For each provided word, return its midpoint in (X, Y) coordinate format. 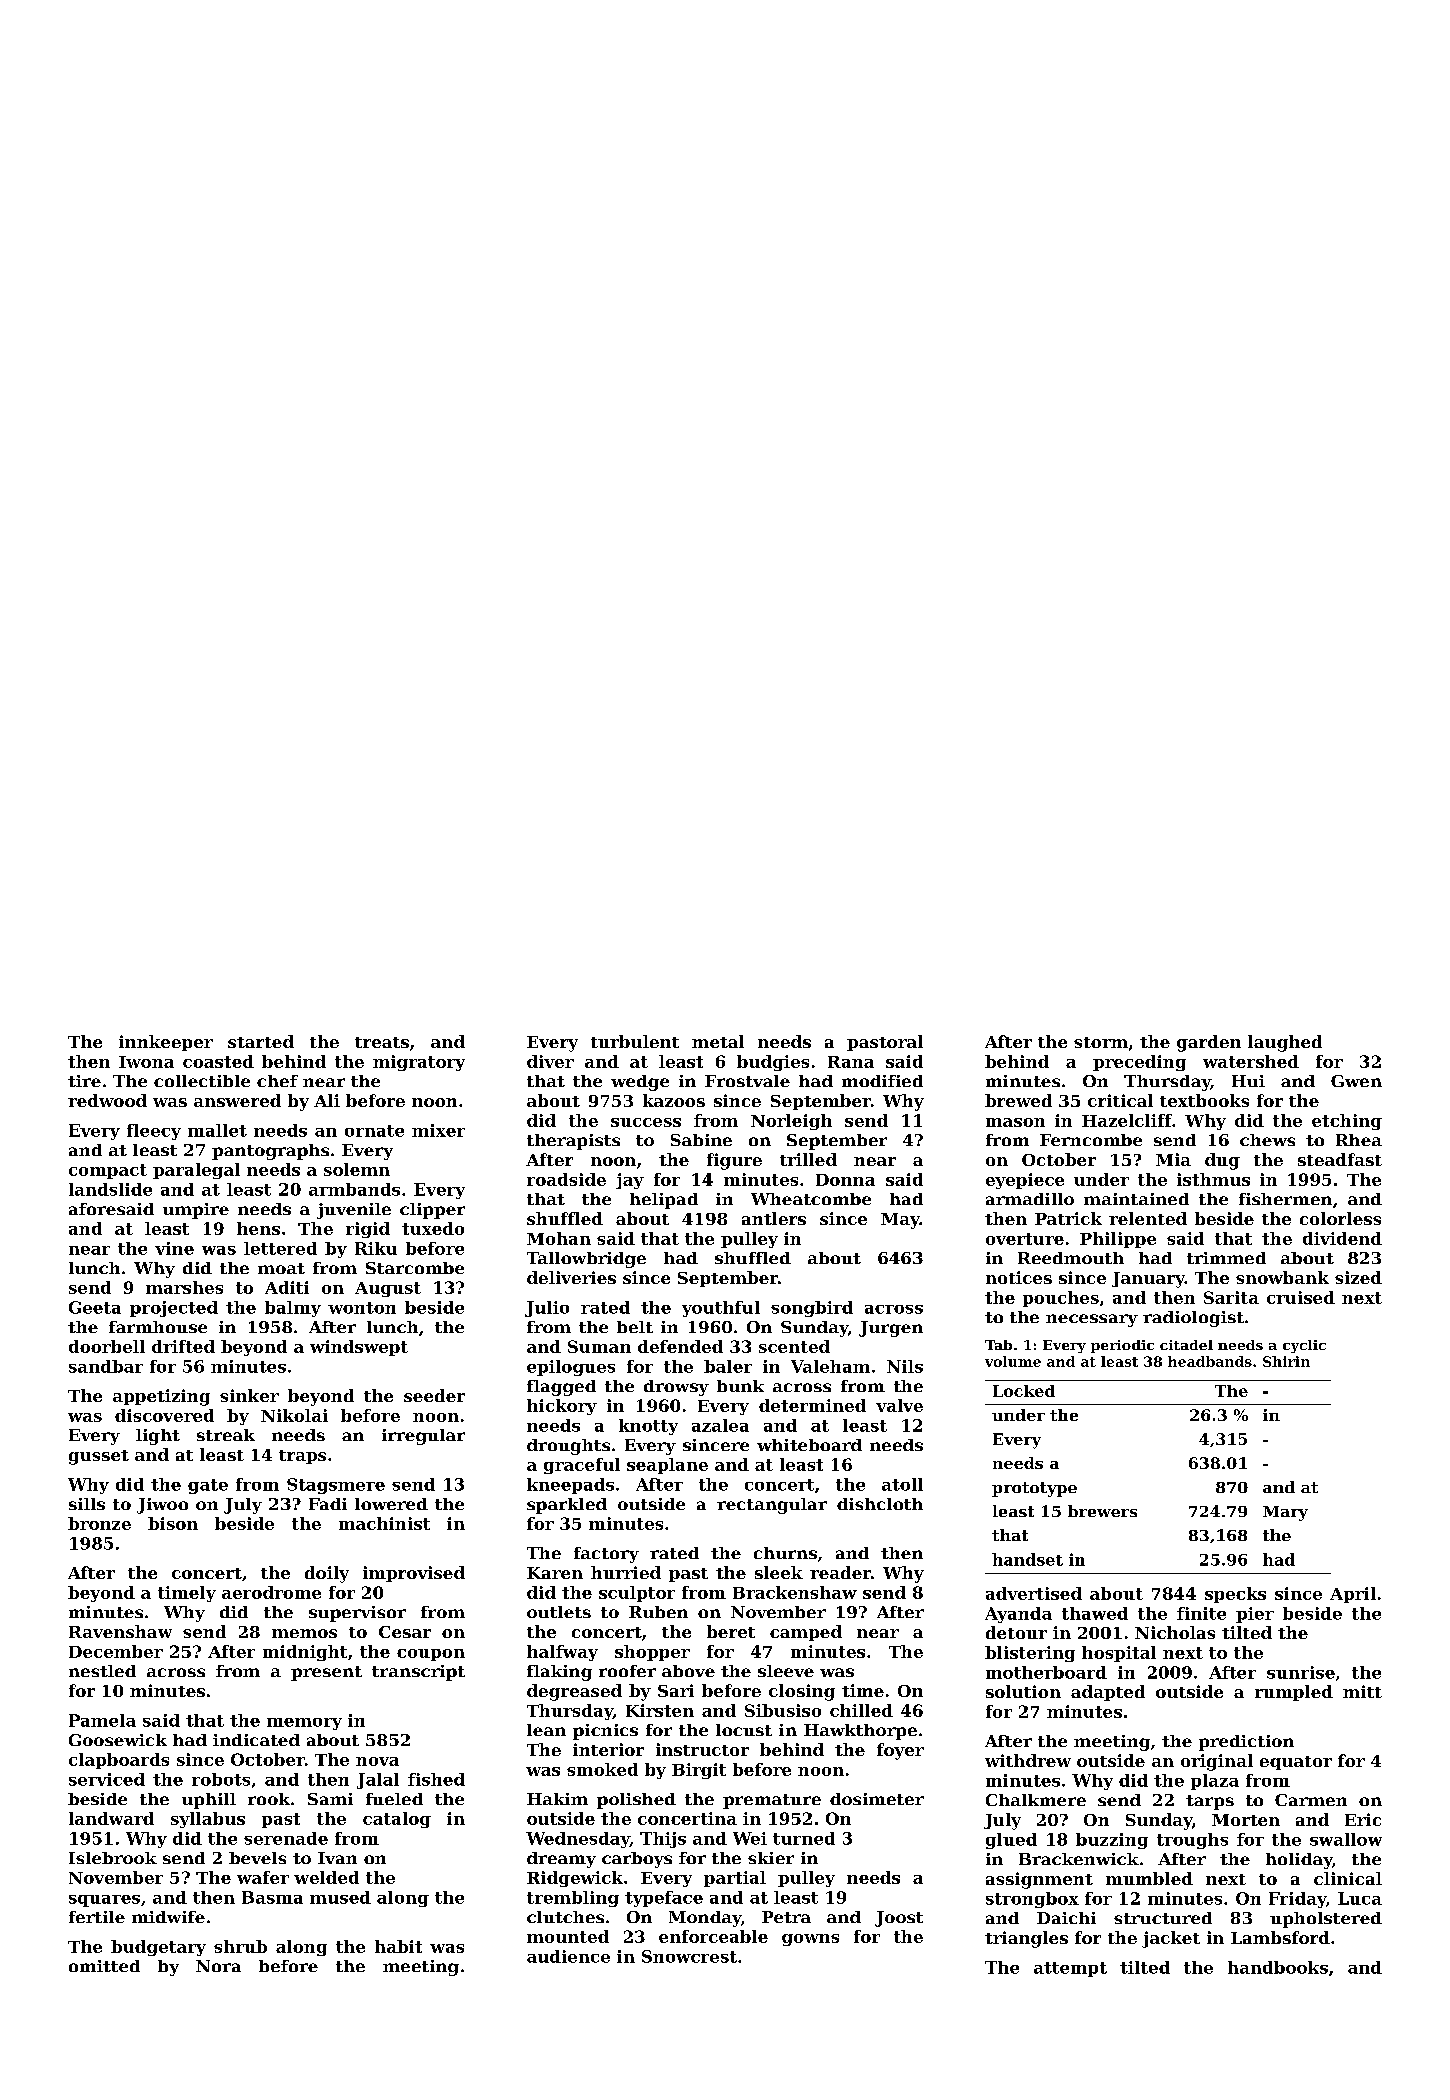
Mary (1285, 1513)
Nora (218, 1966)
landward (111, 1818)
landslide (110, 1189)
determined (812, 1405)
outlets (559, 1612)
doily (327, 1574)
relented (1148, 1218)
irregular (423, 1437)
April (1353, 1595)
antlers (774, 1218)
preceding (1139, 1063)
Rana (851, 1062)
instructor (702, 1749)
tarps (1210, 1802)
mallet (217, 1130)
